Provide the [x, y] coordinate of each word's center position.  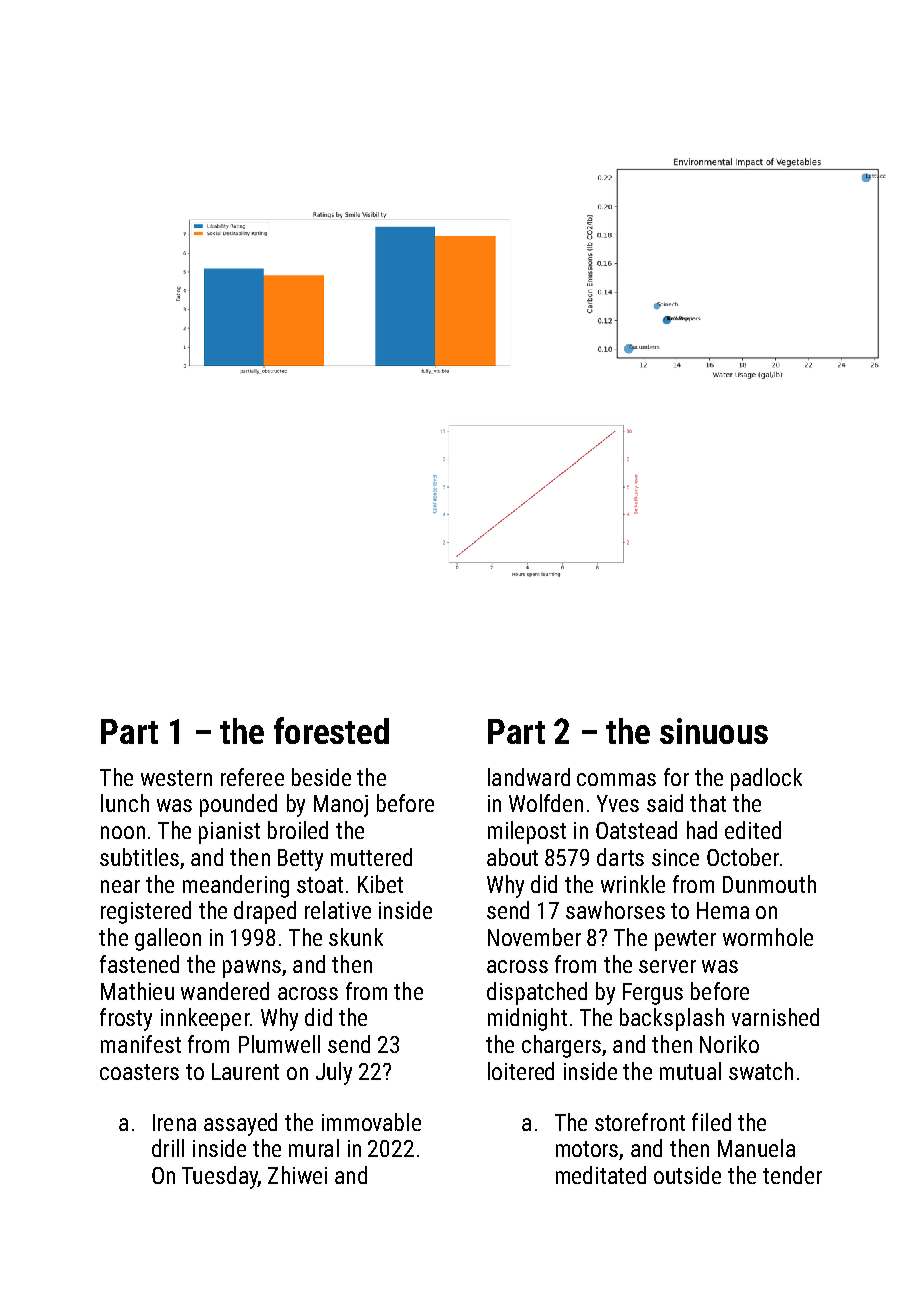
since [675, 857]
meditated [601, 1175]
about [512, 857]
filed [711, 1122]
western [176, 778]
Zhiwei [297, 1175]
